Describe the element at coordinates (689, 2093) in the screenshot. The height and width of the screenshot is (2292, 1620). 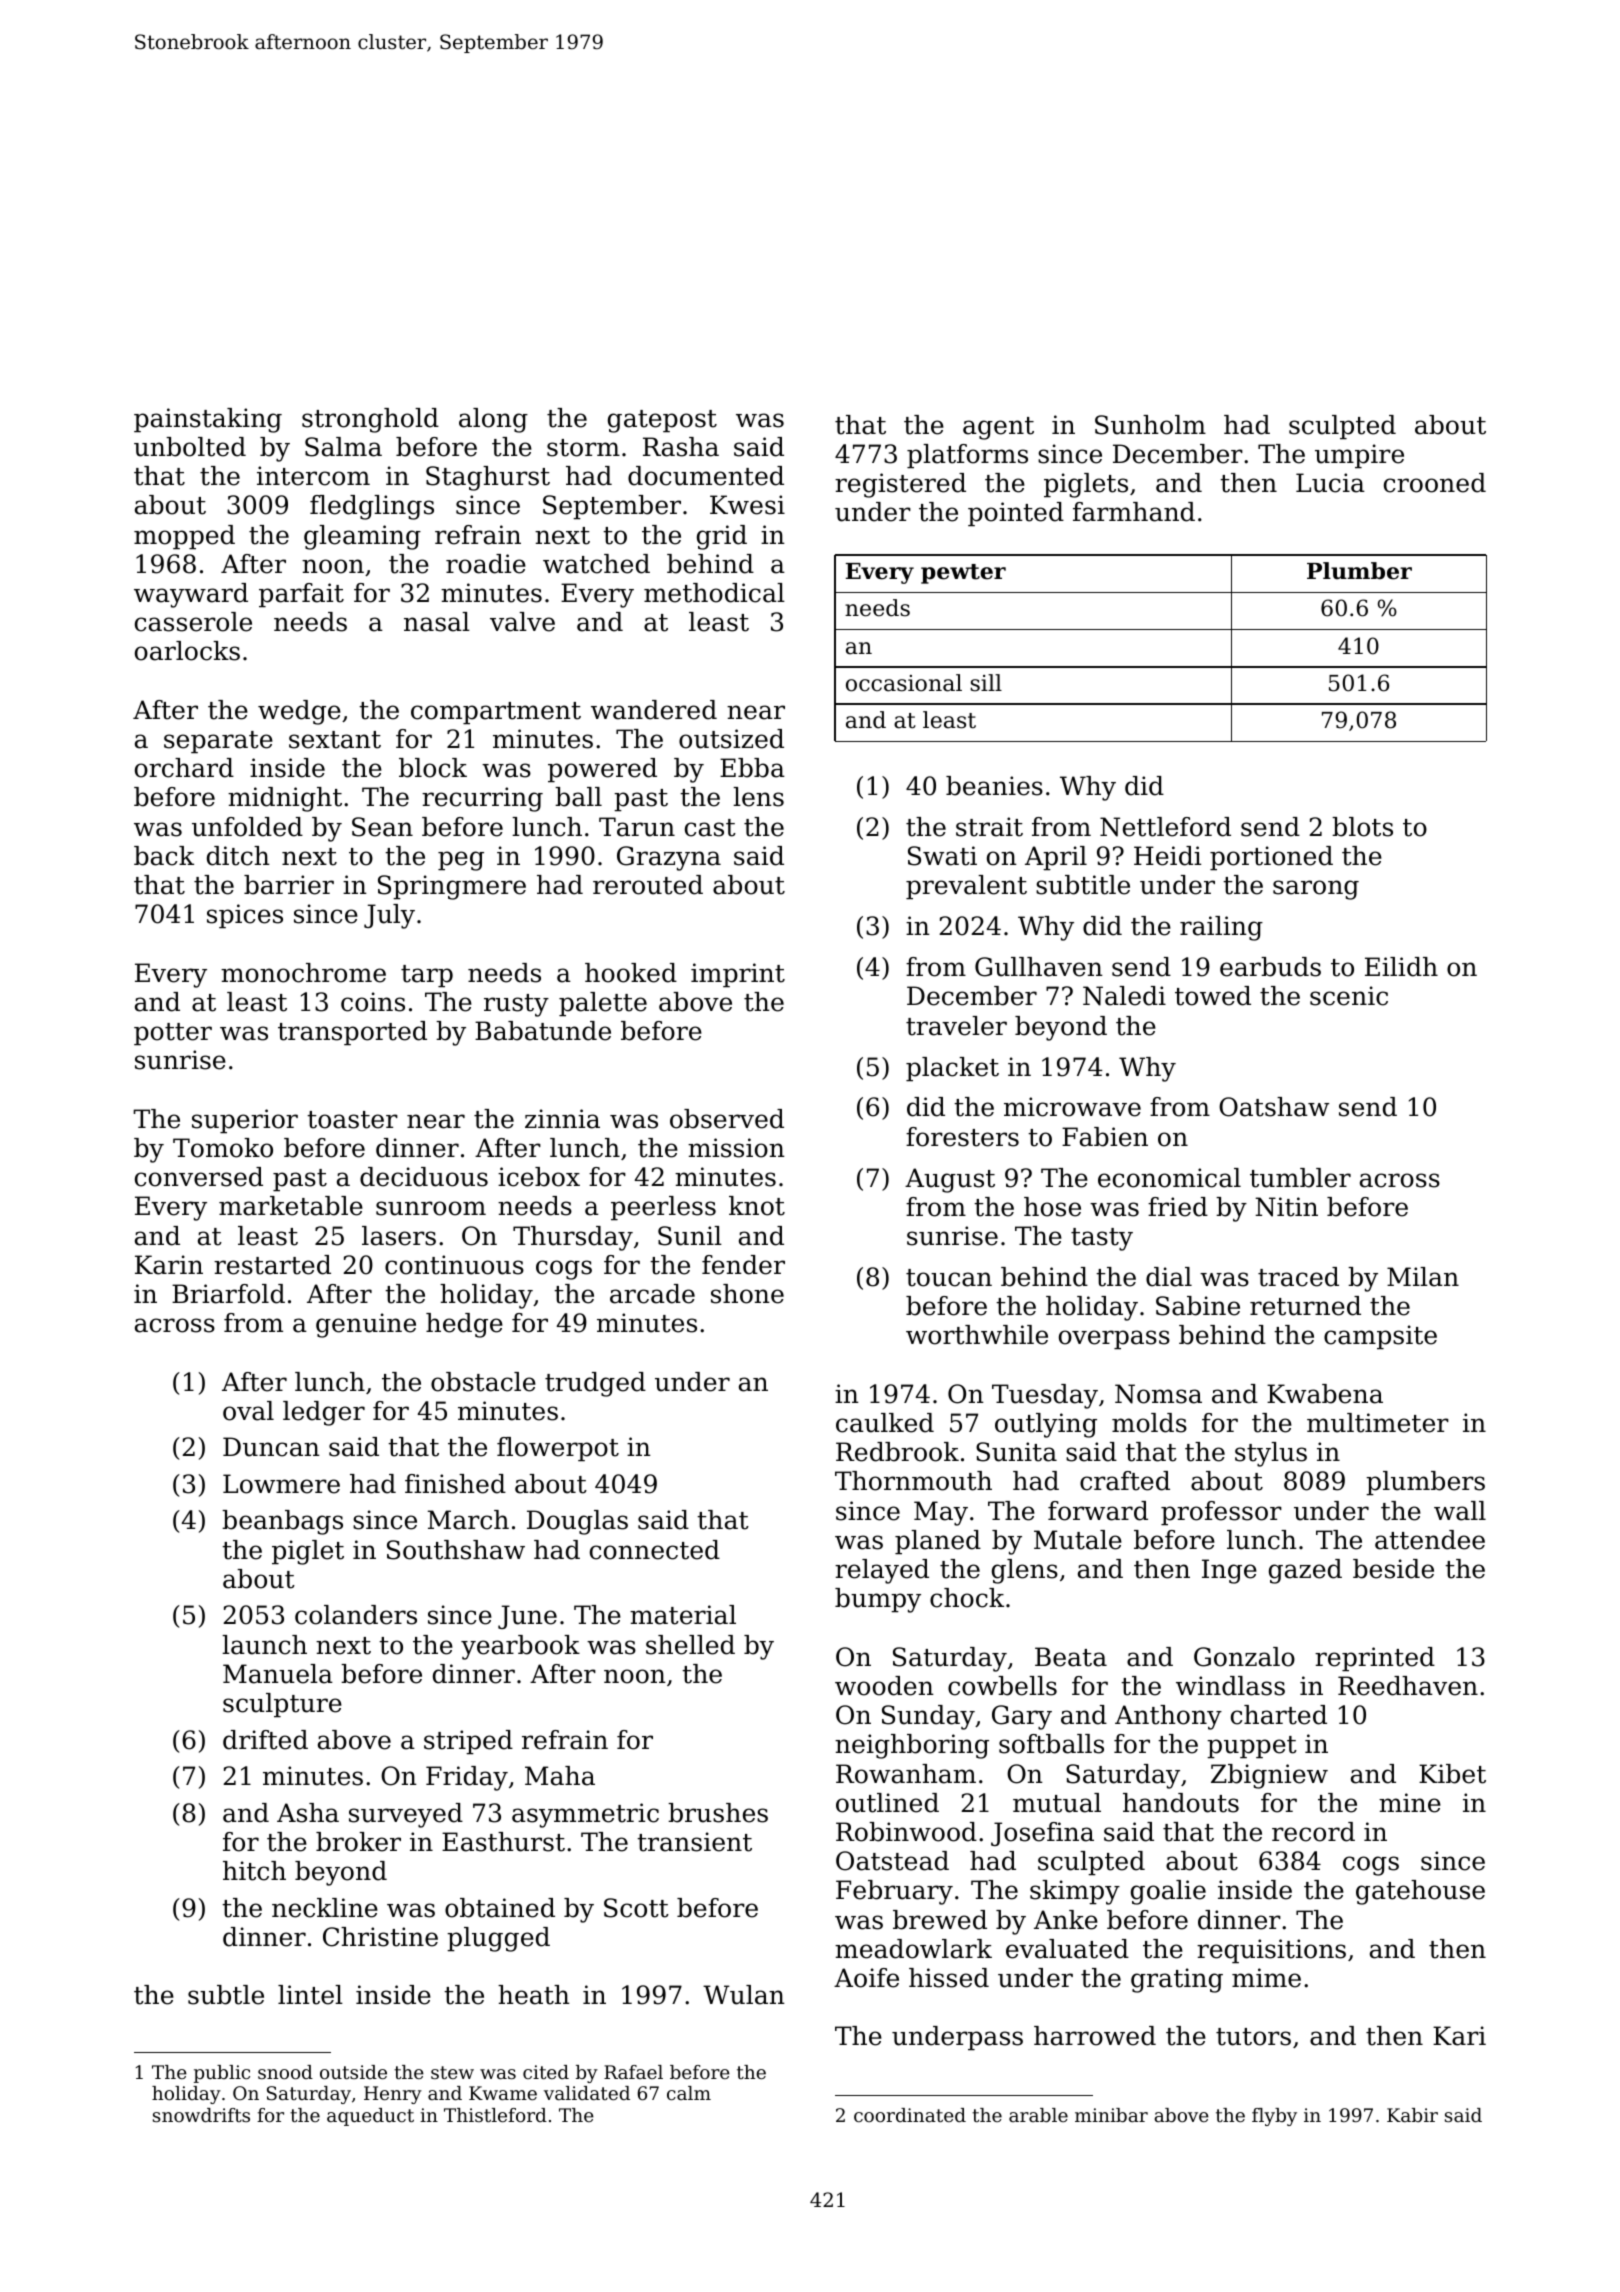
I see `calm` at that location.
